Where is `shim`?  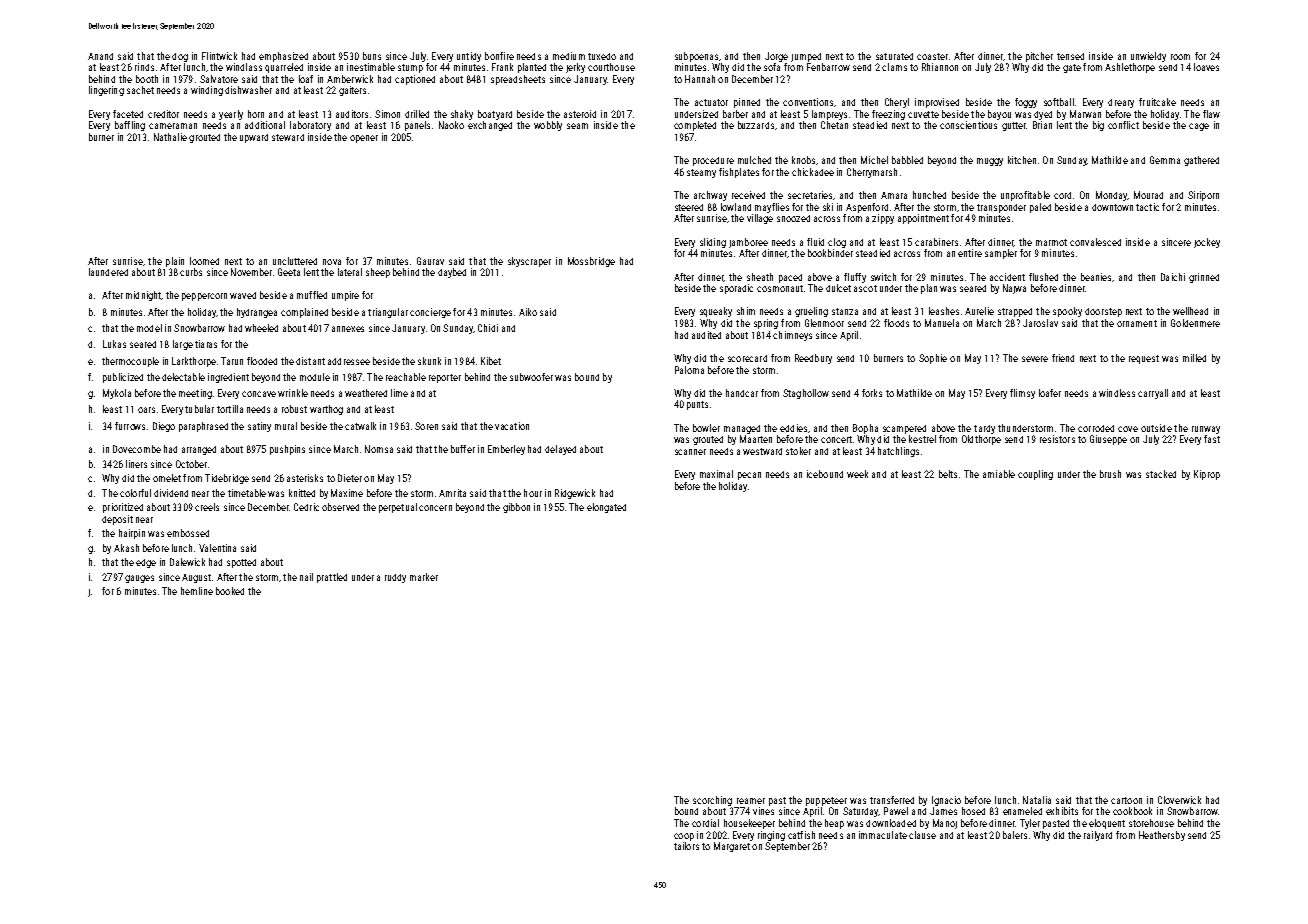 shim is located at coordinates (746, 311).
